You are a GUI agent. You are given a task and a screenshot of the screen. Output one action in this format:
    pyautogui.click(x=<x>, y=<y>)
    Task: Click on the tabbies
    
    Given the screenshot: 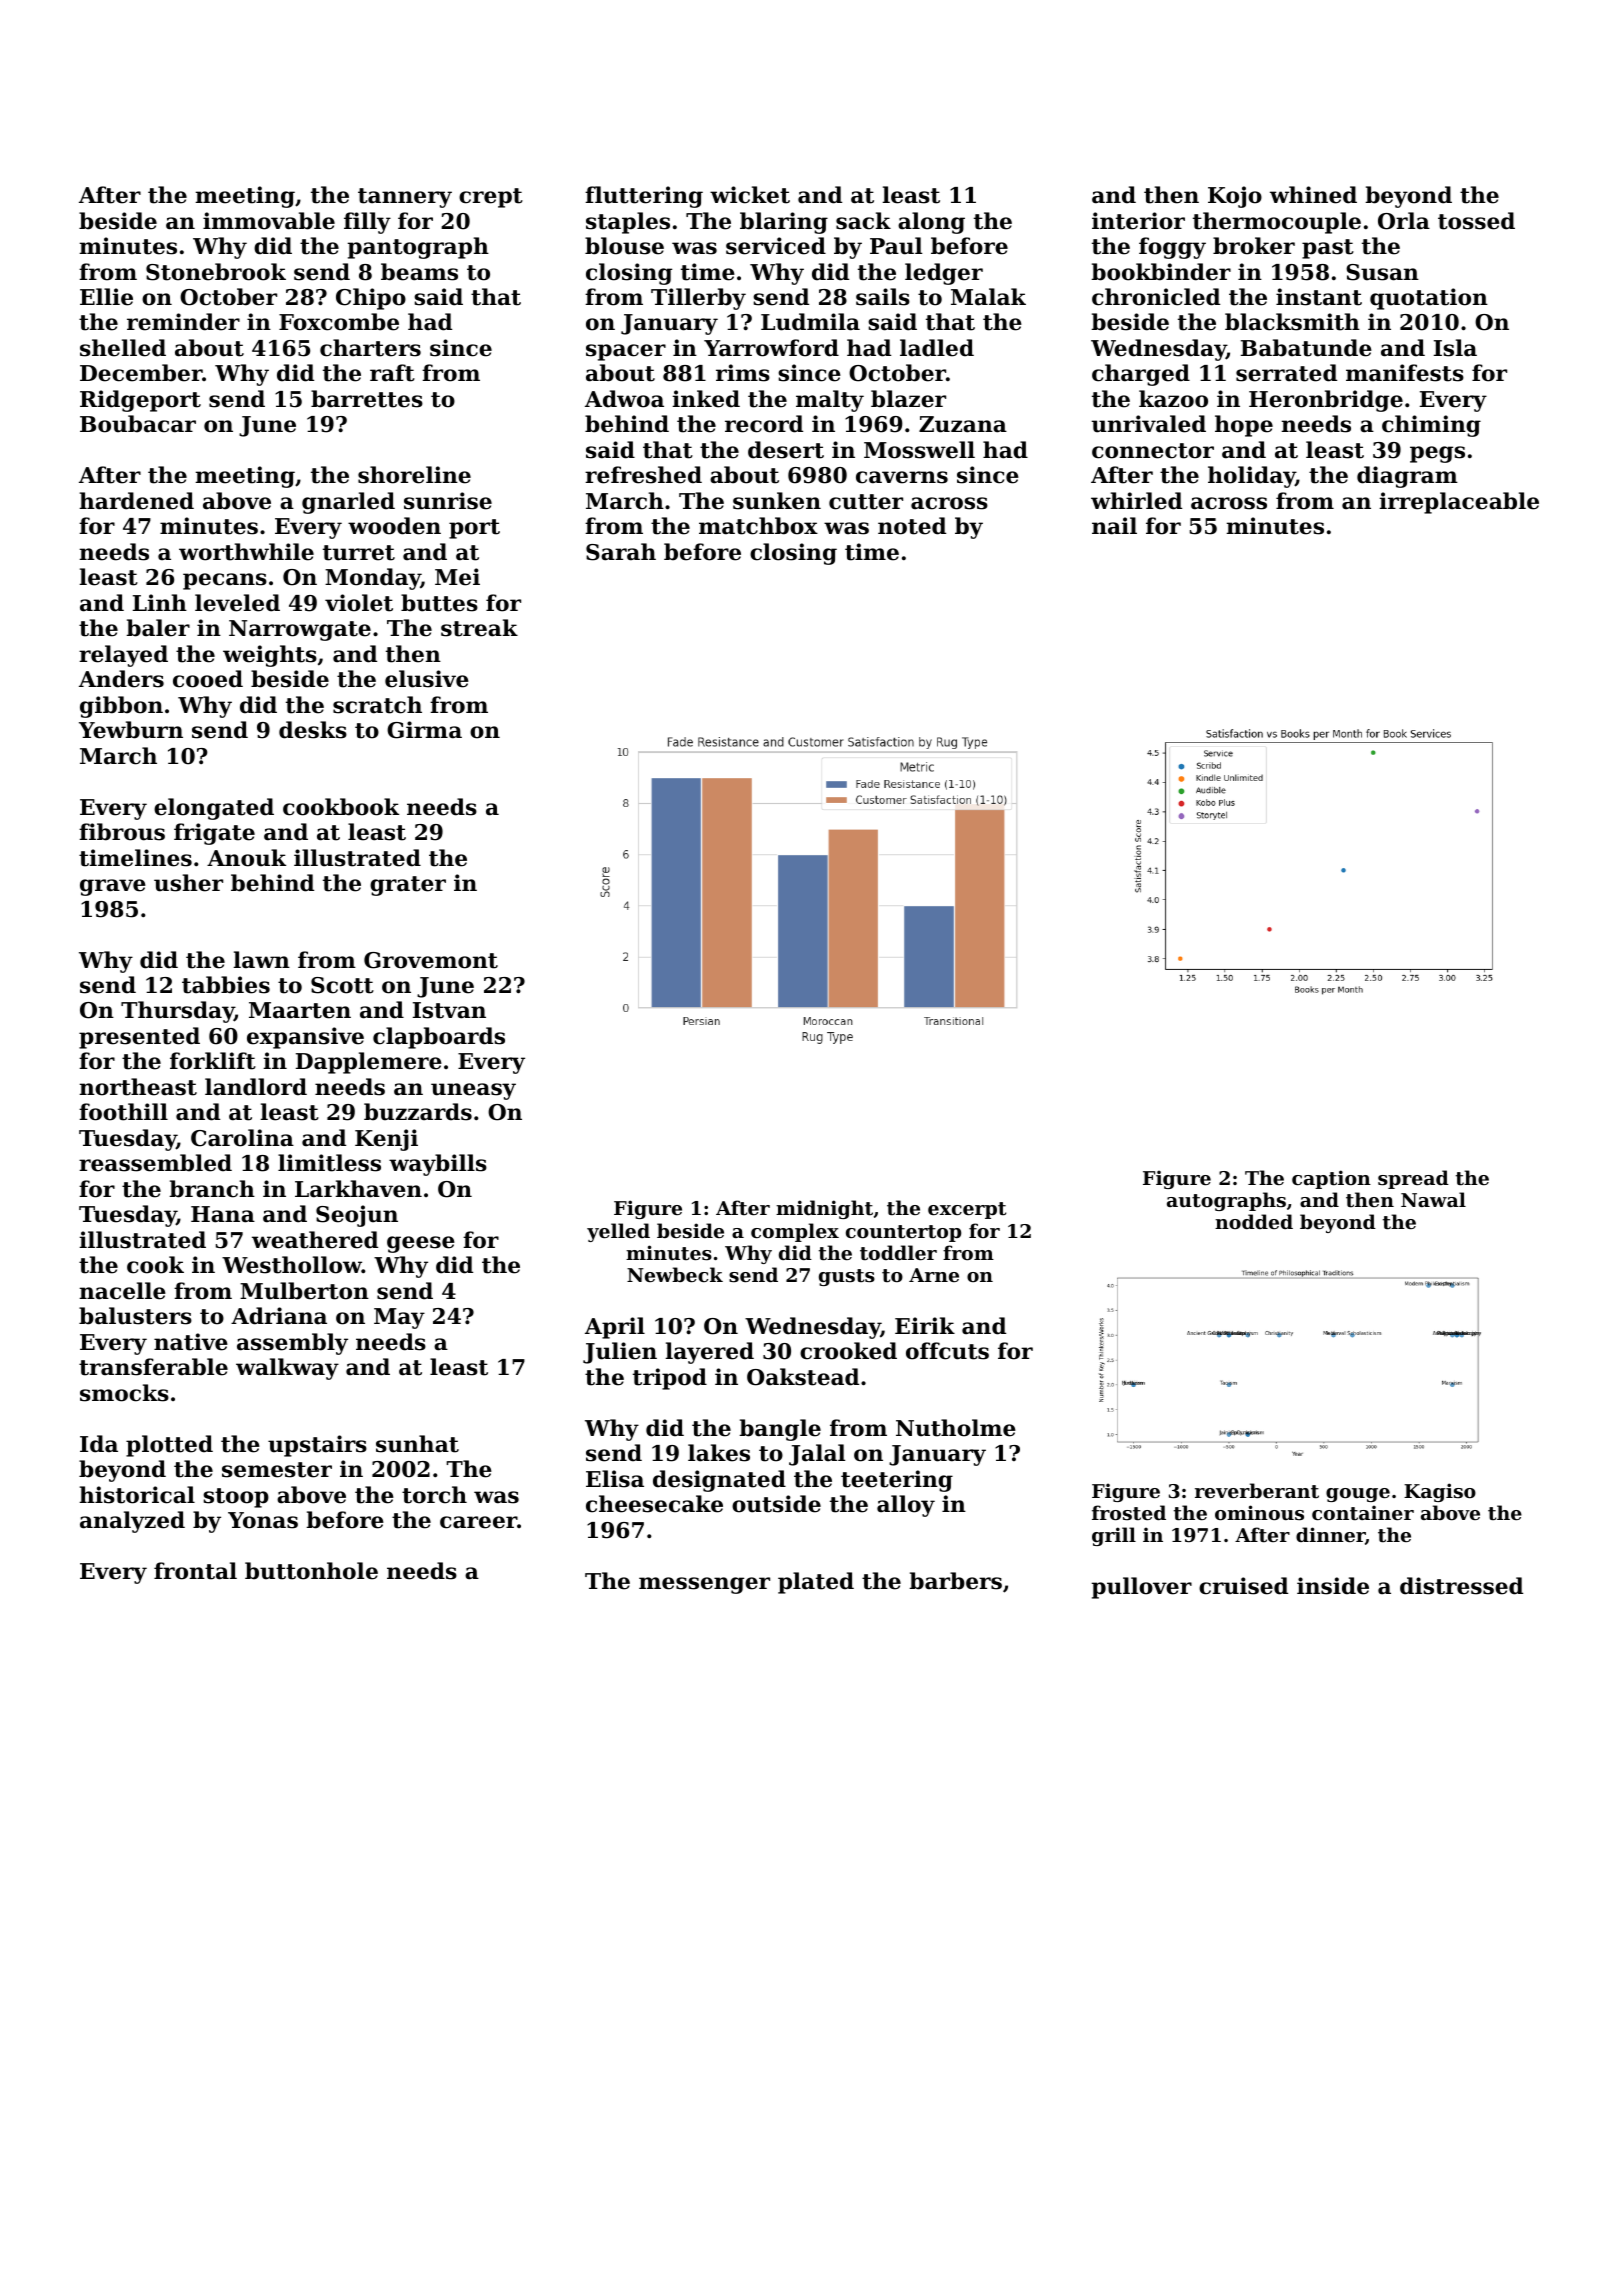 What is the action you would take?
    pyautogui.click(x=226, y=985)
